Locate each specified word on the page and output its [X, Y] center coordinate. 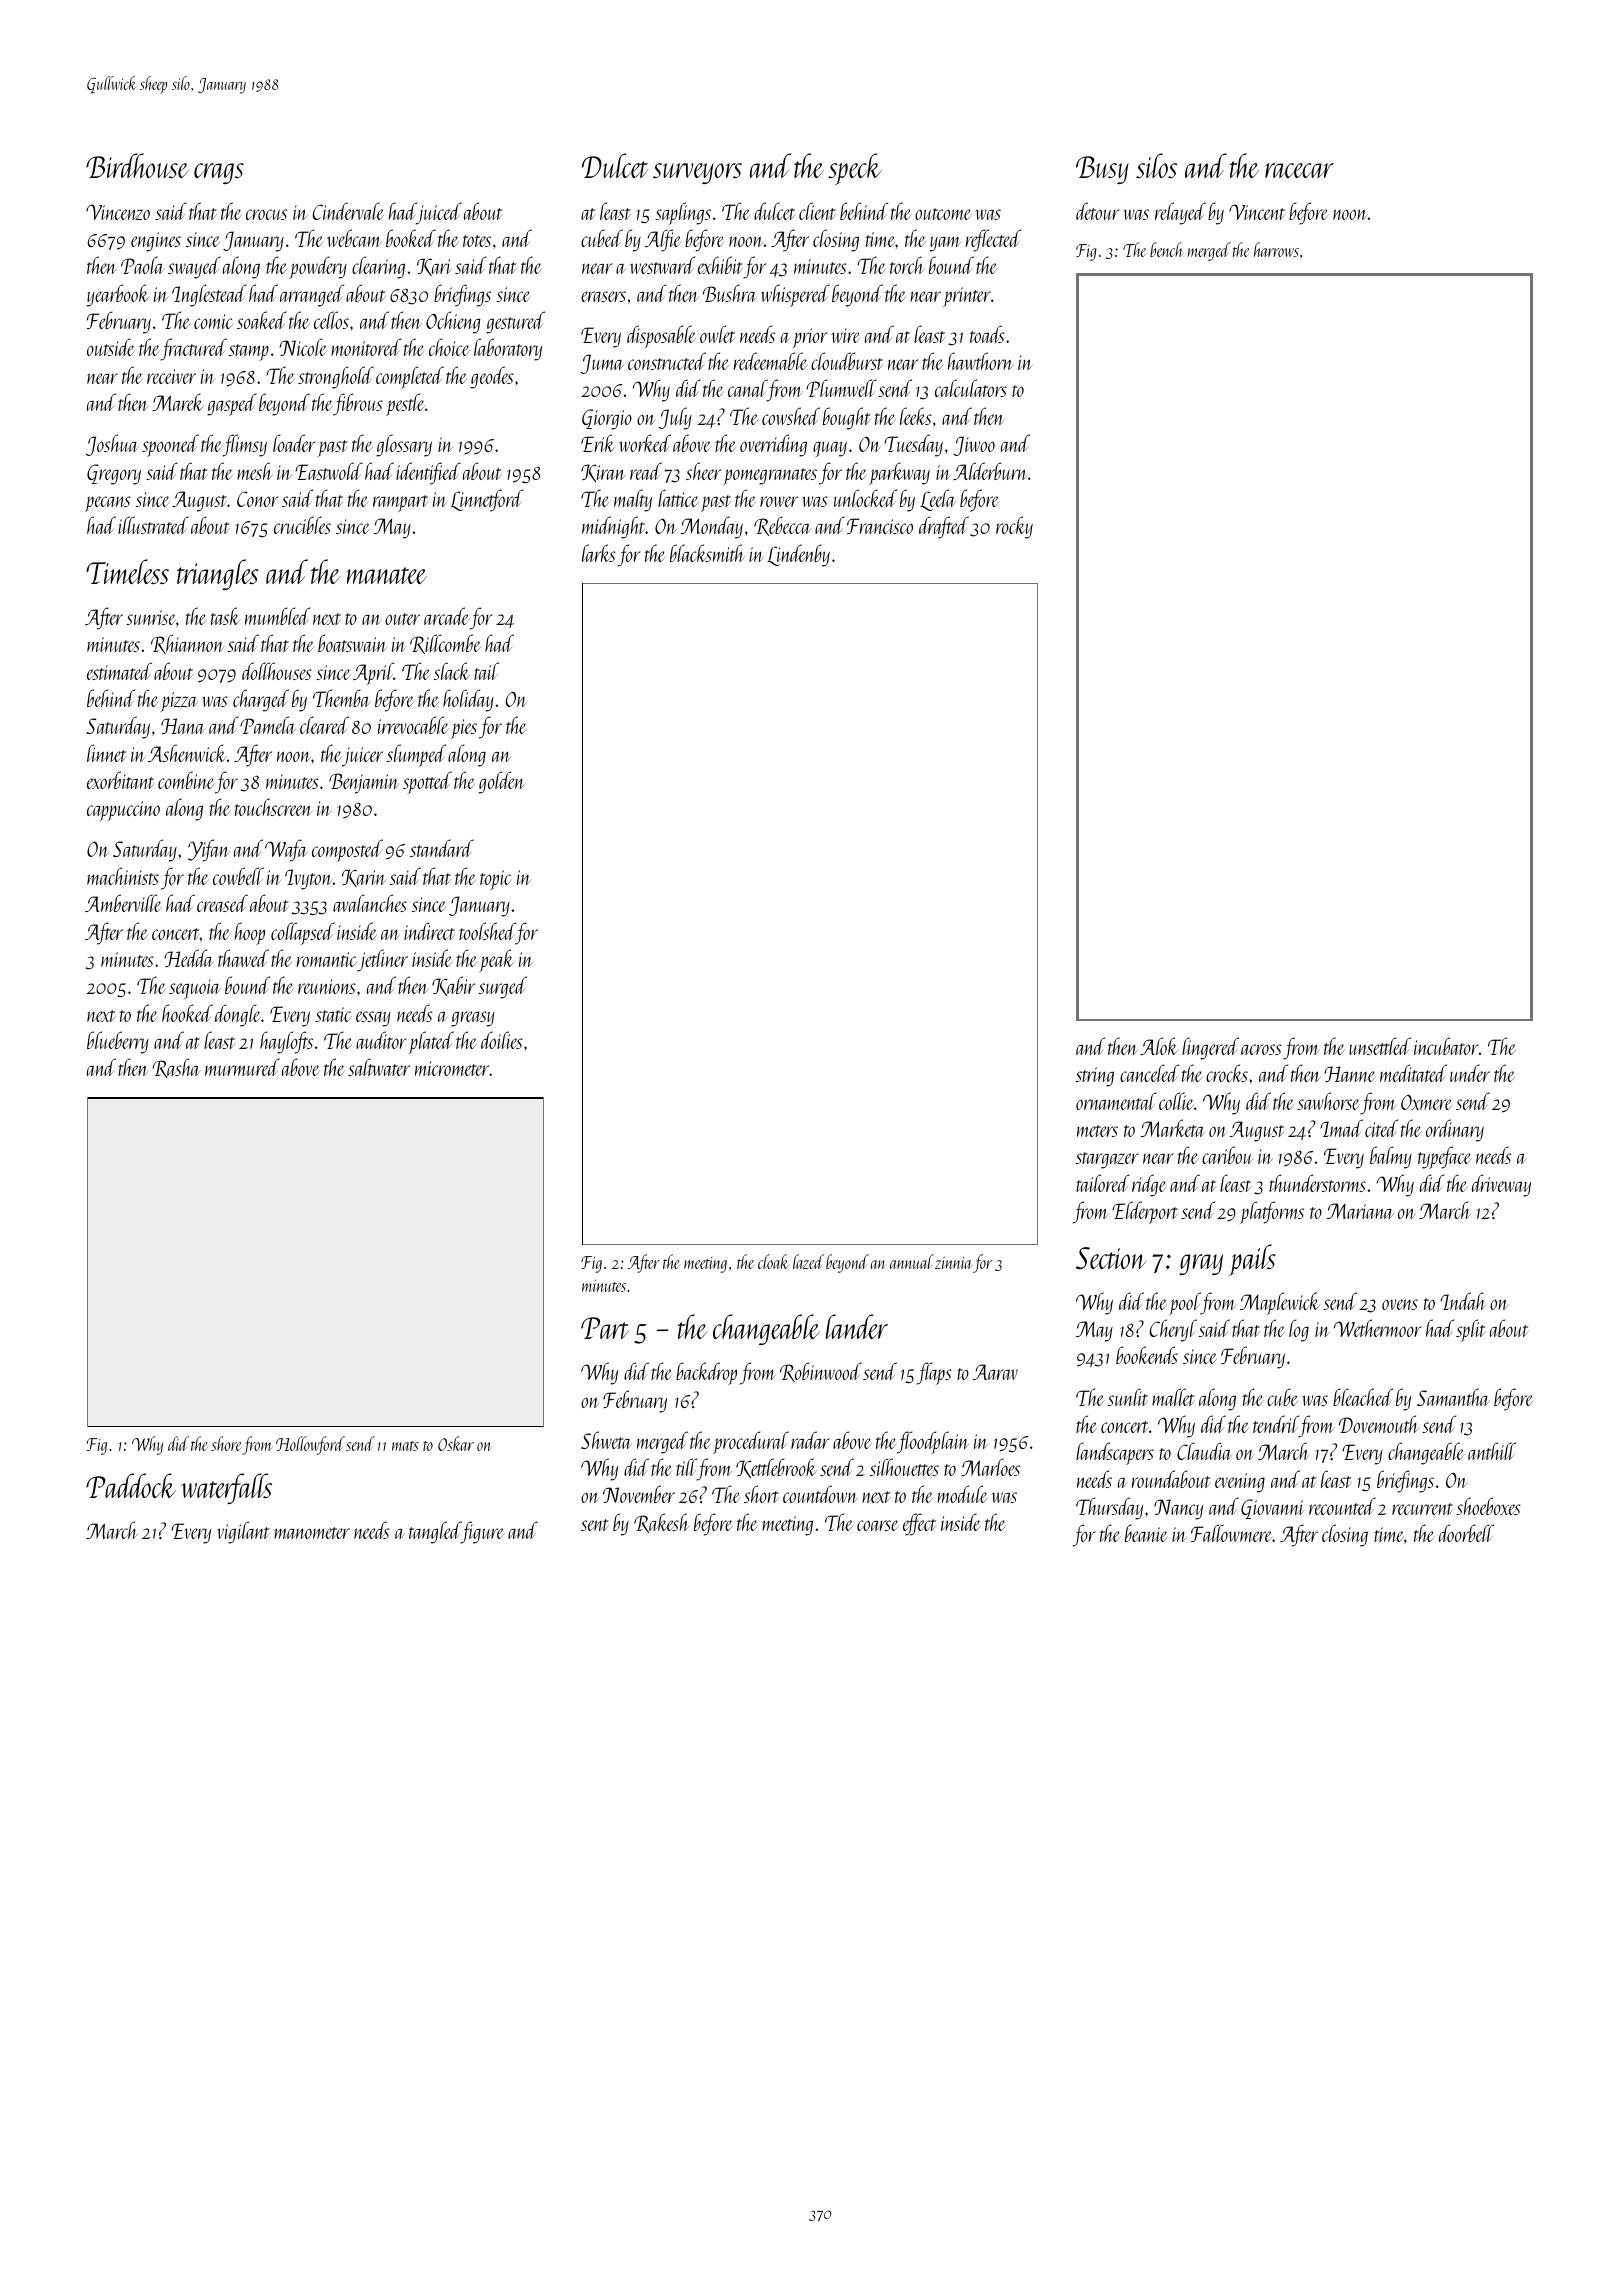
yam [945, 244]
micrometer [452, 1068]
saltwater [379, 1067]
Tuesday [914, 445]
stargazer [1107, 1160]
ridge [1149, 1185]
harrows [1276, 249]
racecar [1299, 170]
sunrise [151, 617]
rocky [1014, 527]
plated [431, 1042]
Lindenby [798, 555]
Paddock [131, 1485]
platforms [1272, 1212]
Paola [143, 265]
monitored [366, 347]
